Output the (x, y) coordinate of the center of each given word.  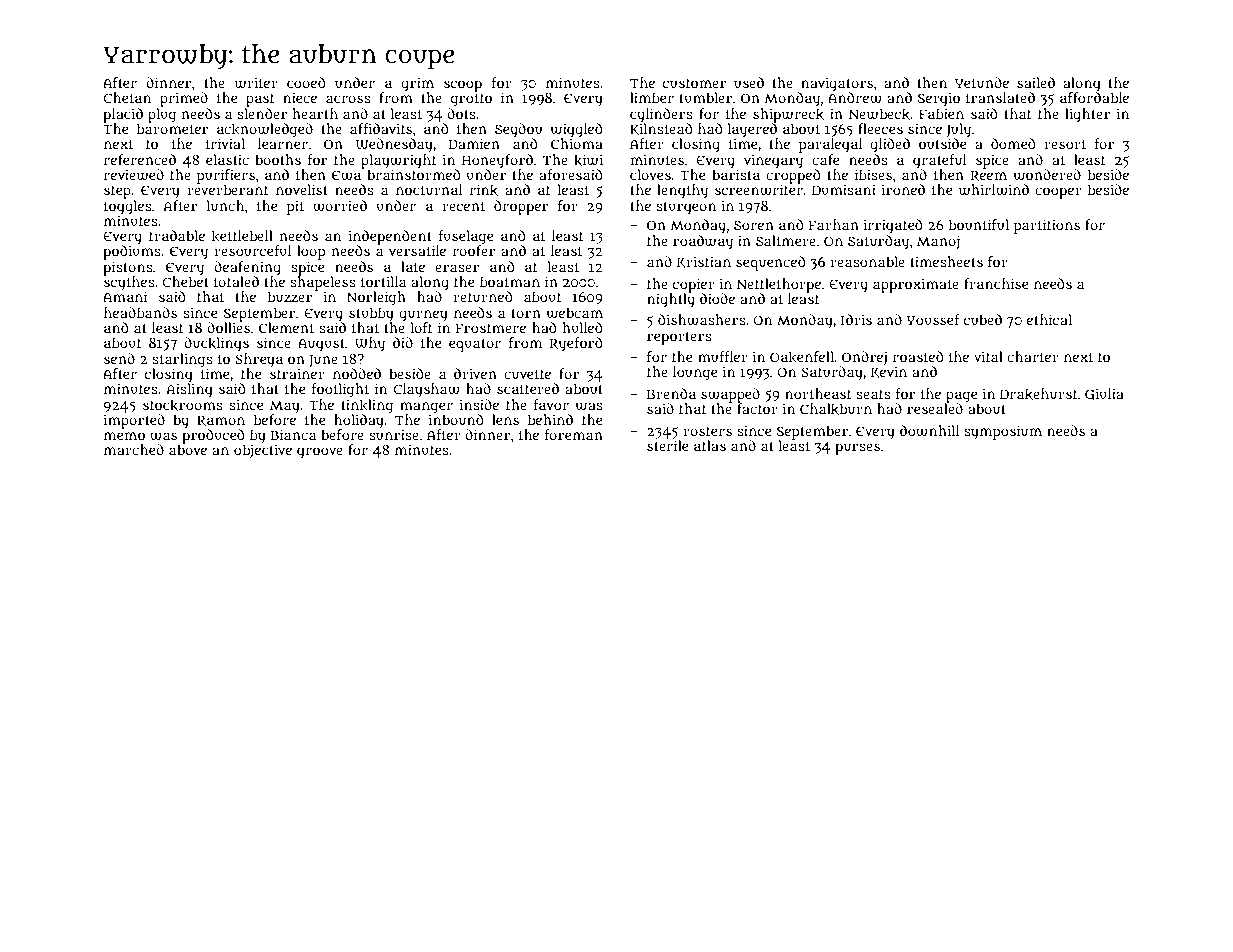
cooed (306, 82)
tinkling (367, 406)
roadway (703, 242)
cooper (1058, 193)
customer (694, 83)
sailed (1036, 82)
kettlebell (242, 236)
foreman (574, 434)
